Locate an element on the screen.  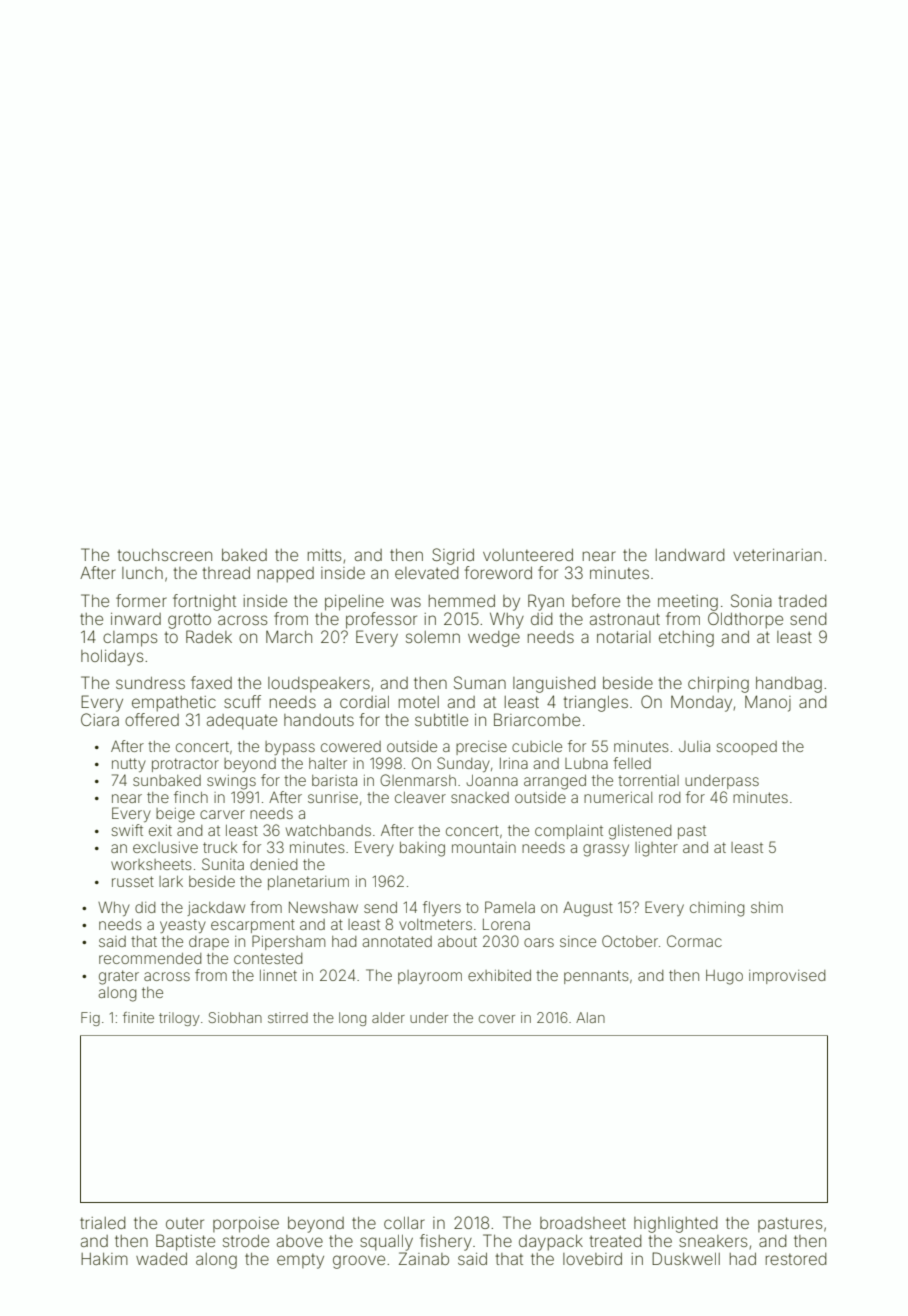
touchscreen is located at coordinates (164, 555).
